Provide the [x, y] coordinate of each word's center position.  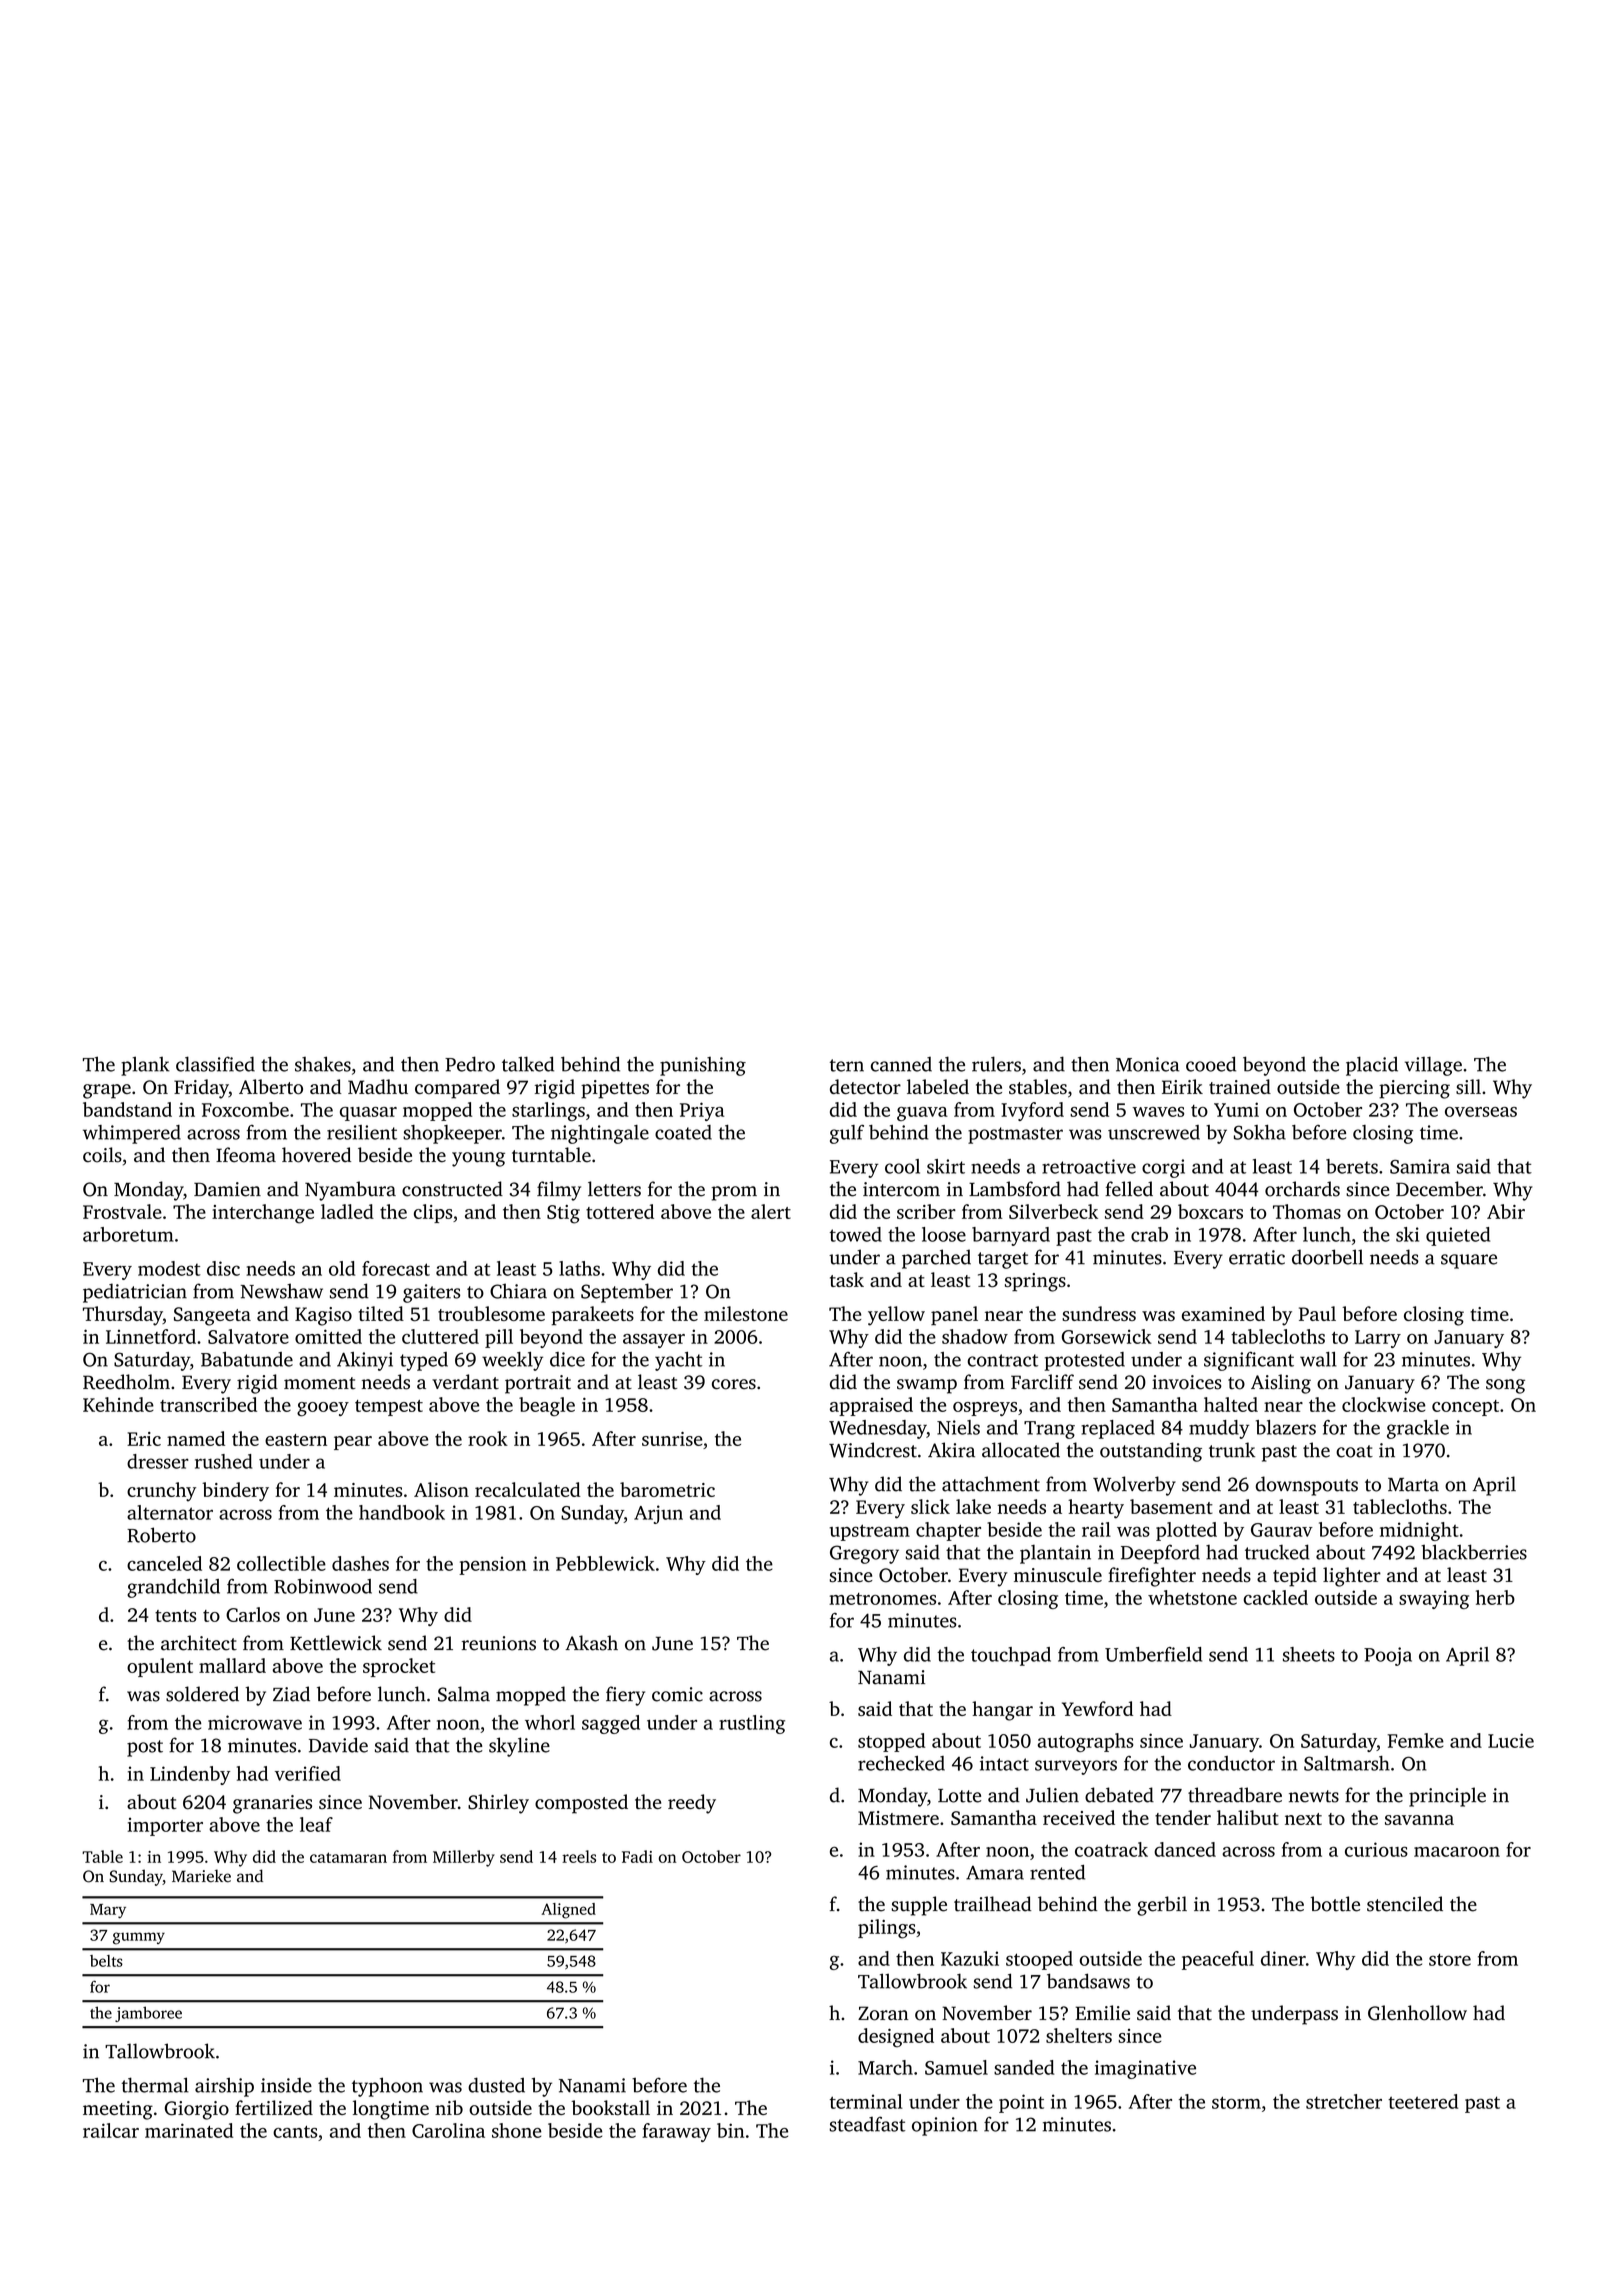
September [627, 1293]
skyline [519, 1747]
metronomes [882, 1599]
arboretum [128, 1234]
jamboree [148, 2014]
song [1505, 1386]
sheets [1309, 1654]
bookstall [610, 2108]
